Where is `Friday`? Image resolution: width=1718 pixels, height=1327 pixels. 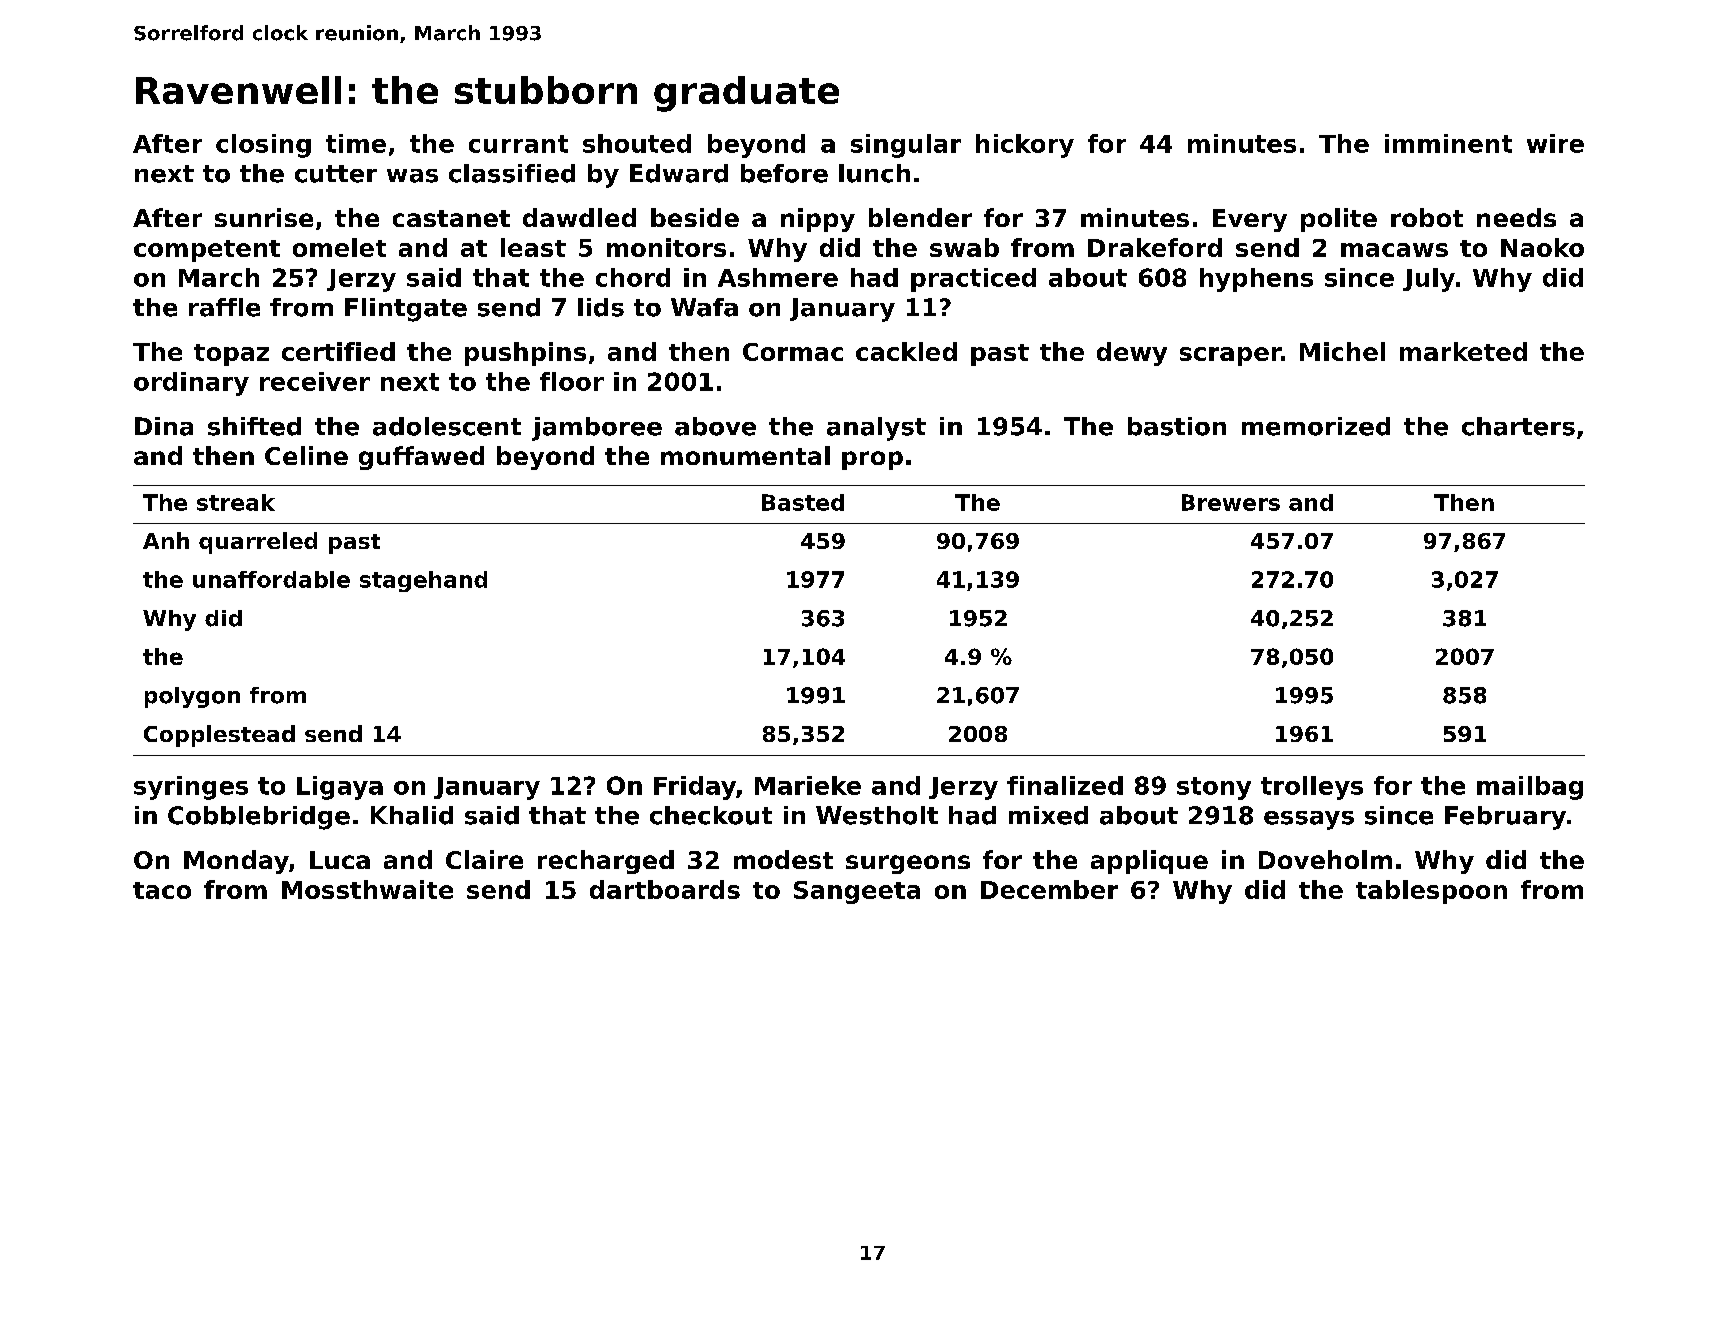
Friday is located at coordinates (695, 788).
